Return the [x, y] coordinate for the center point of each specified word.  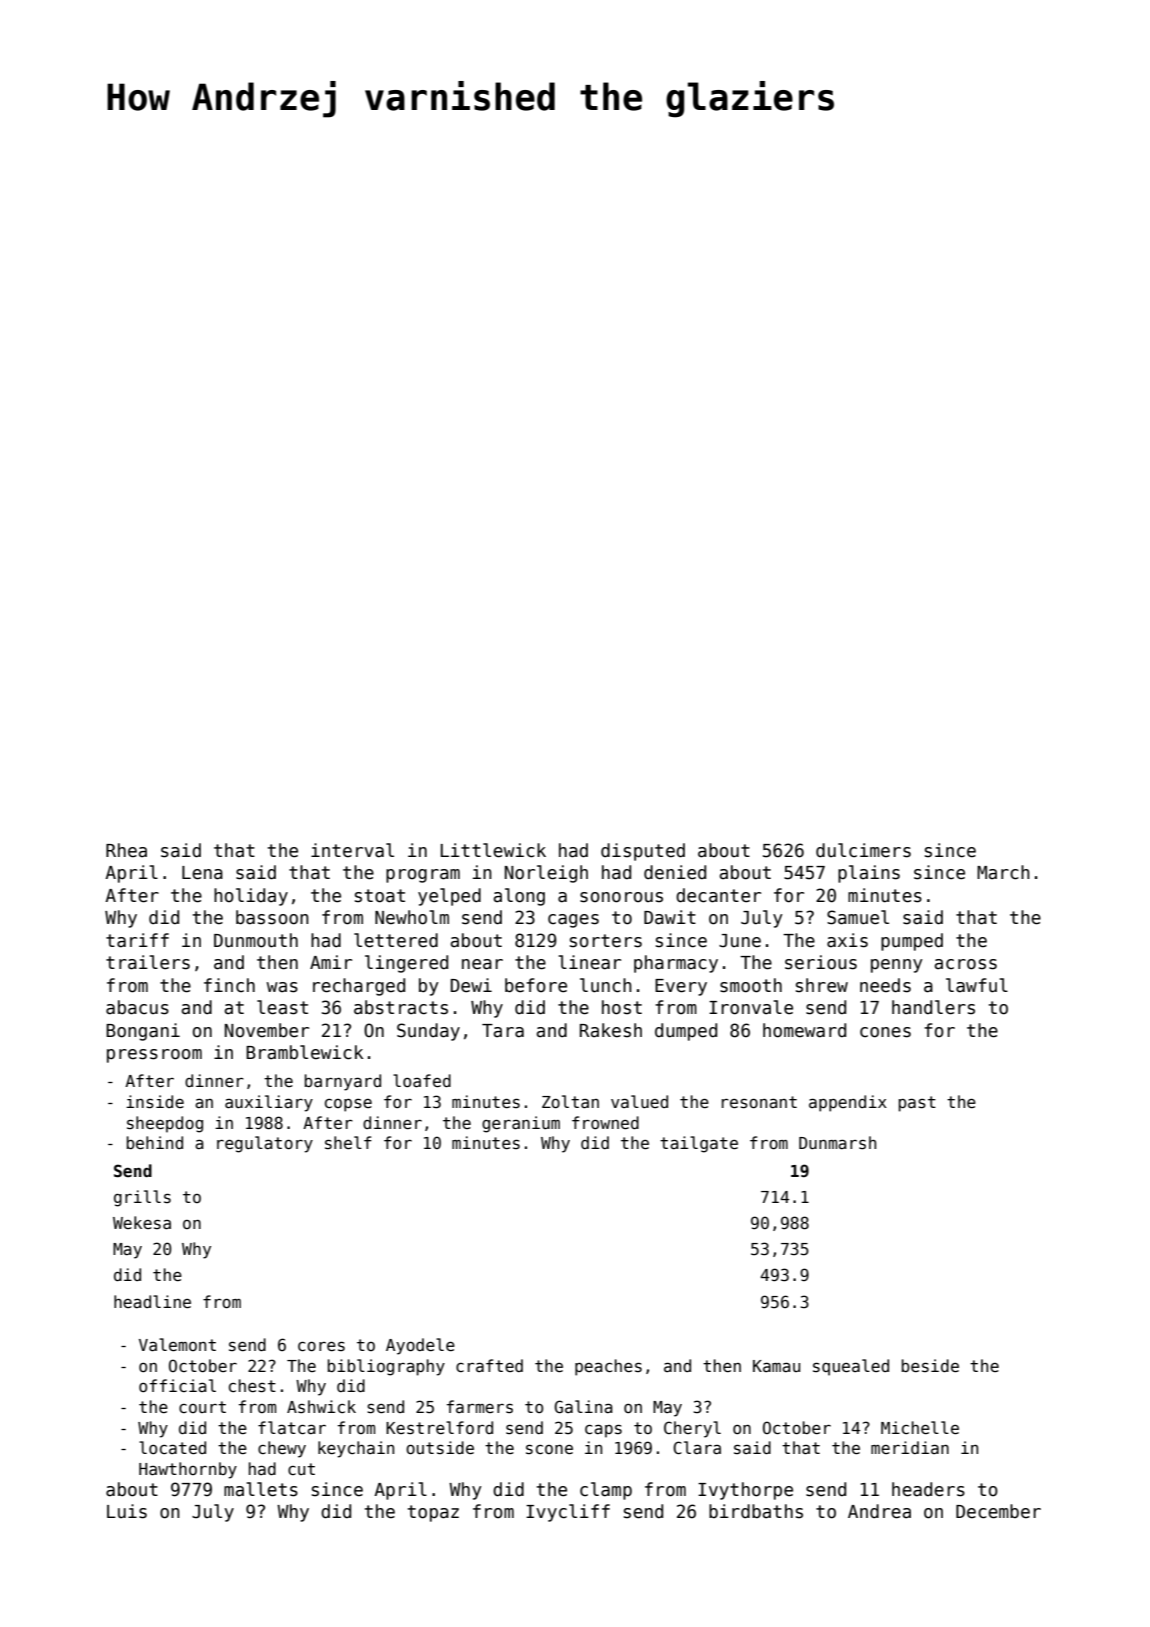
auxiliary [269, 1103]
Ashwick [321, 1407]
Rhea [126, 850]
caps [603, 1431]
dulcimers [863, 850]
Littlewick [493, 850]
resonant [759, 1102]
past [917, 1104]
